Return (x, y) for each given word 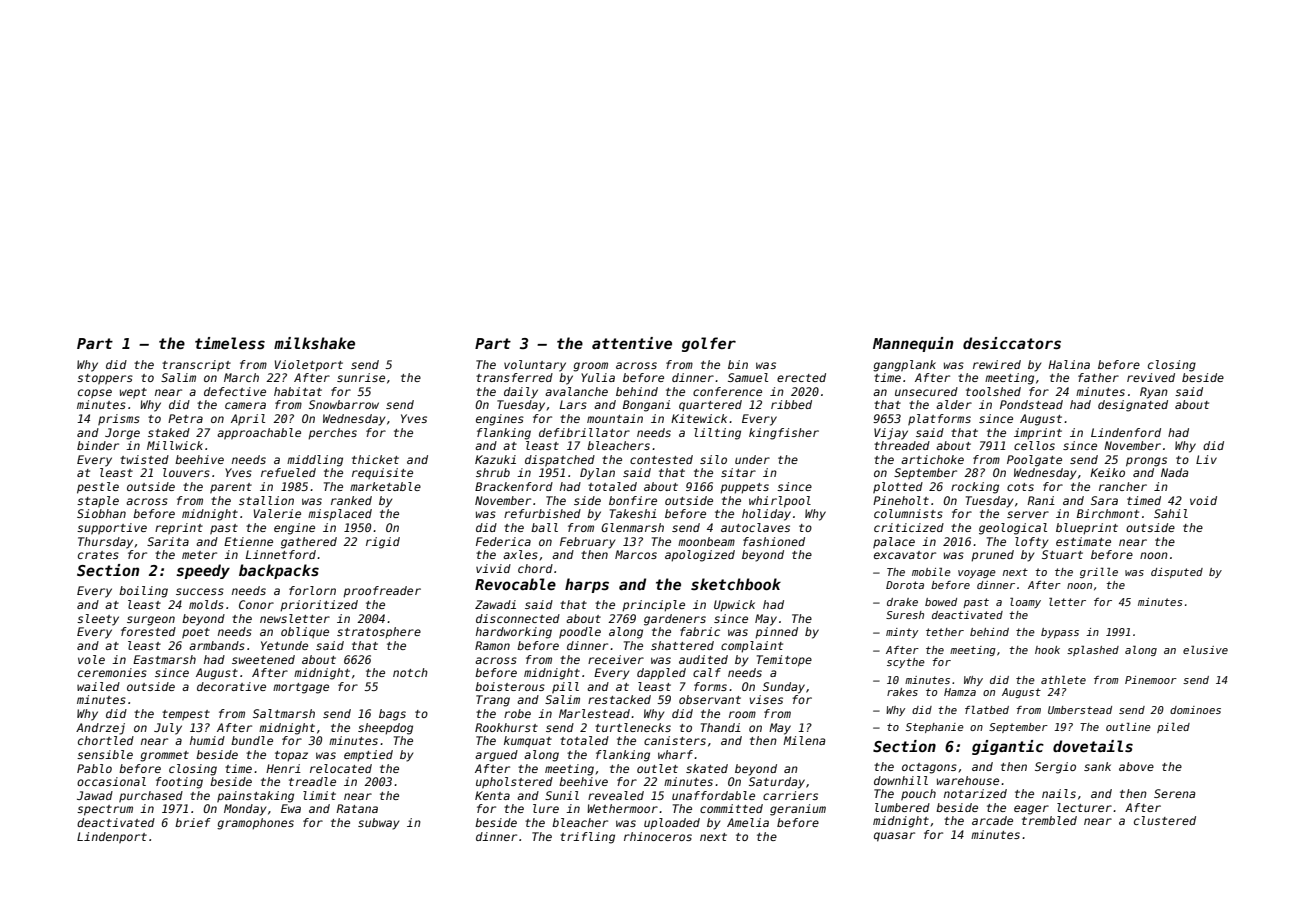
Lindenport (112, 838)
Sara (1104, 500)
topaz (291, 756)
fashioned (774, 541)
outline (1128, 727)
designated (1133, 406)
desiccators (1012, 343)
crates (98, 555)
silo (713, 459)
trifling (587, 838)
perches (332, 434)
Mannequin (913, 344)
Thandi (721, 727)
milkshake (314, 343)
